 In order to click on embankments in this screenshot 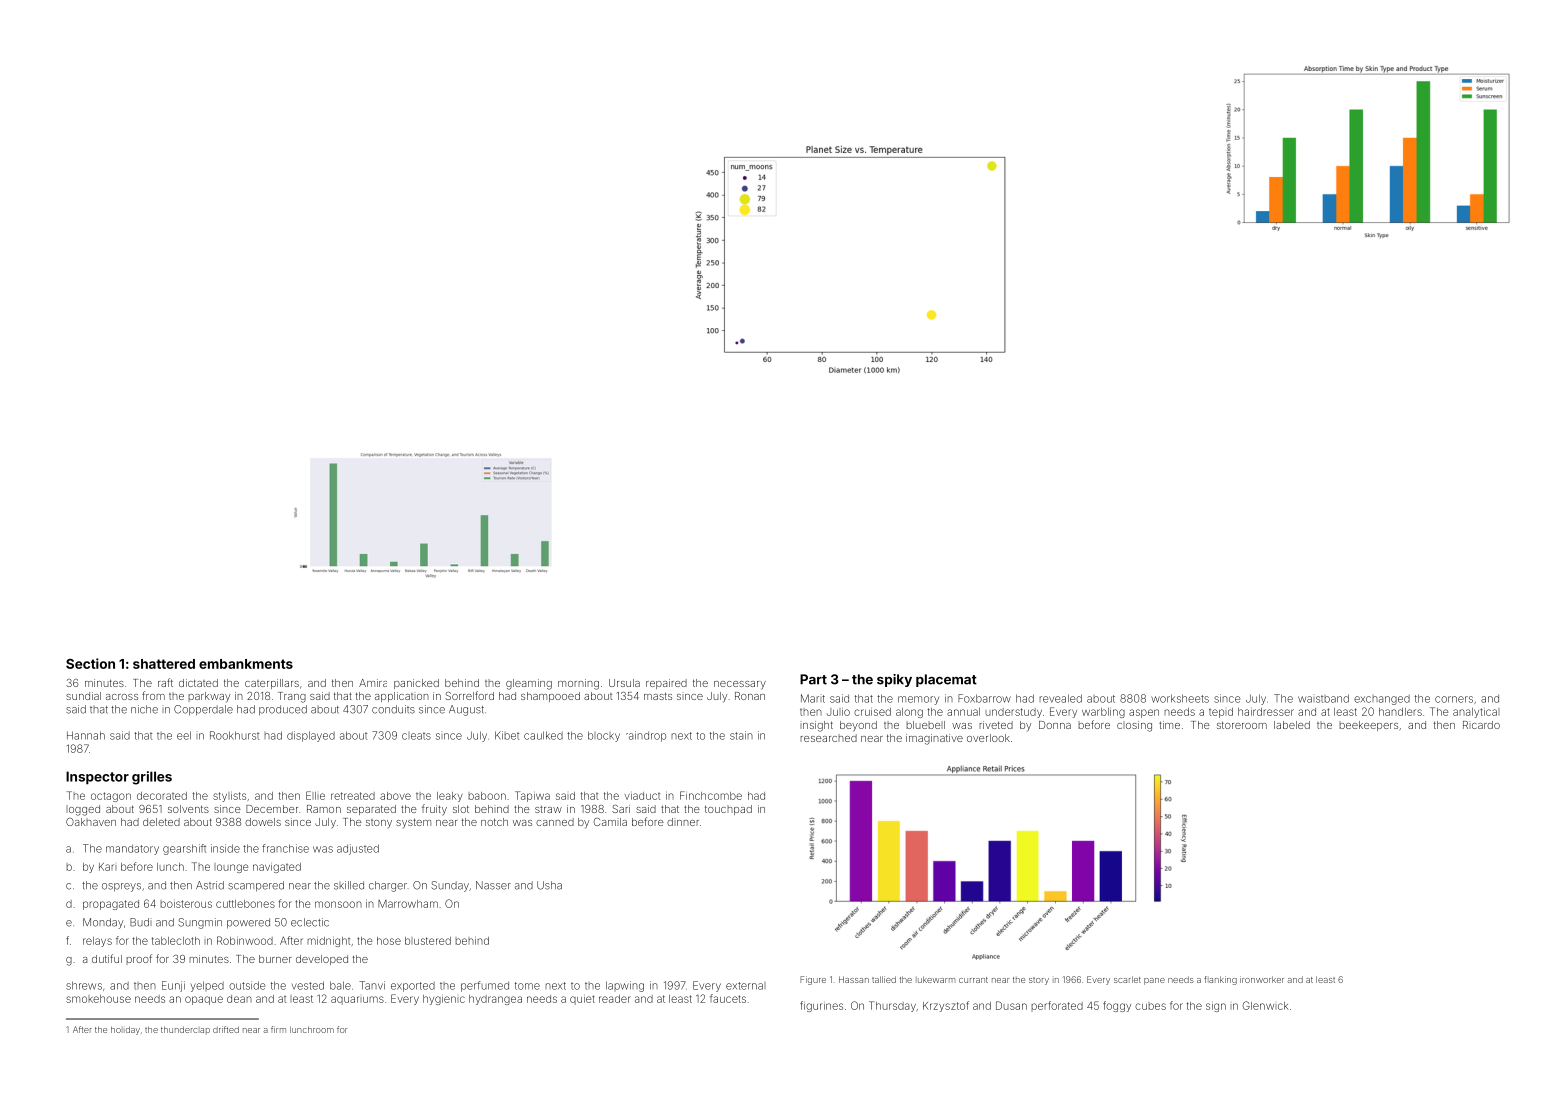, I will do `click(246, 664)`.
